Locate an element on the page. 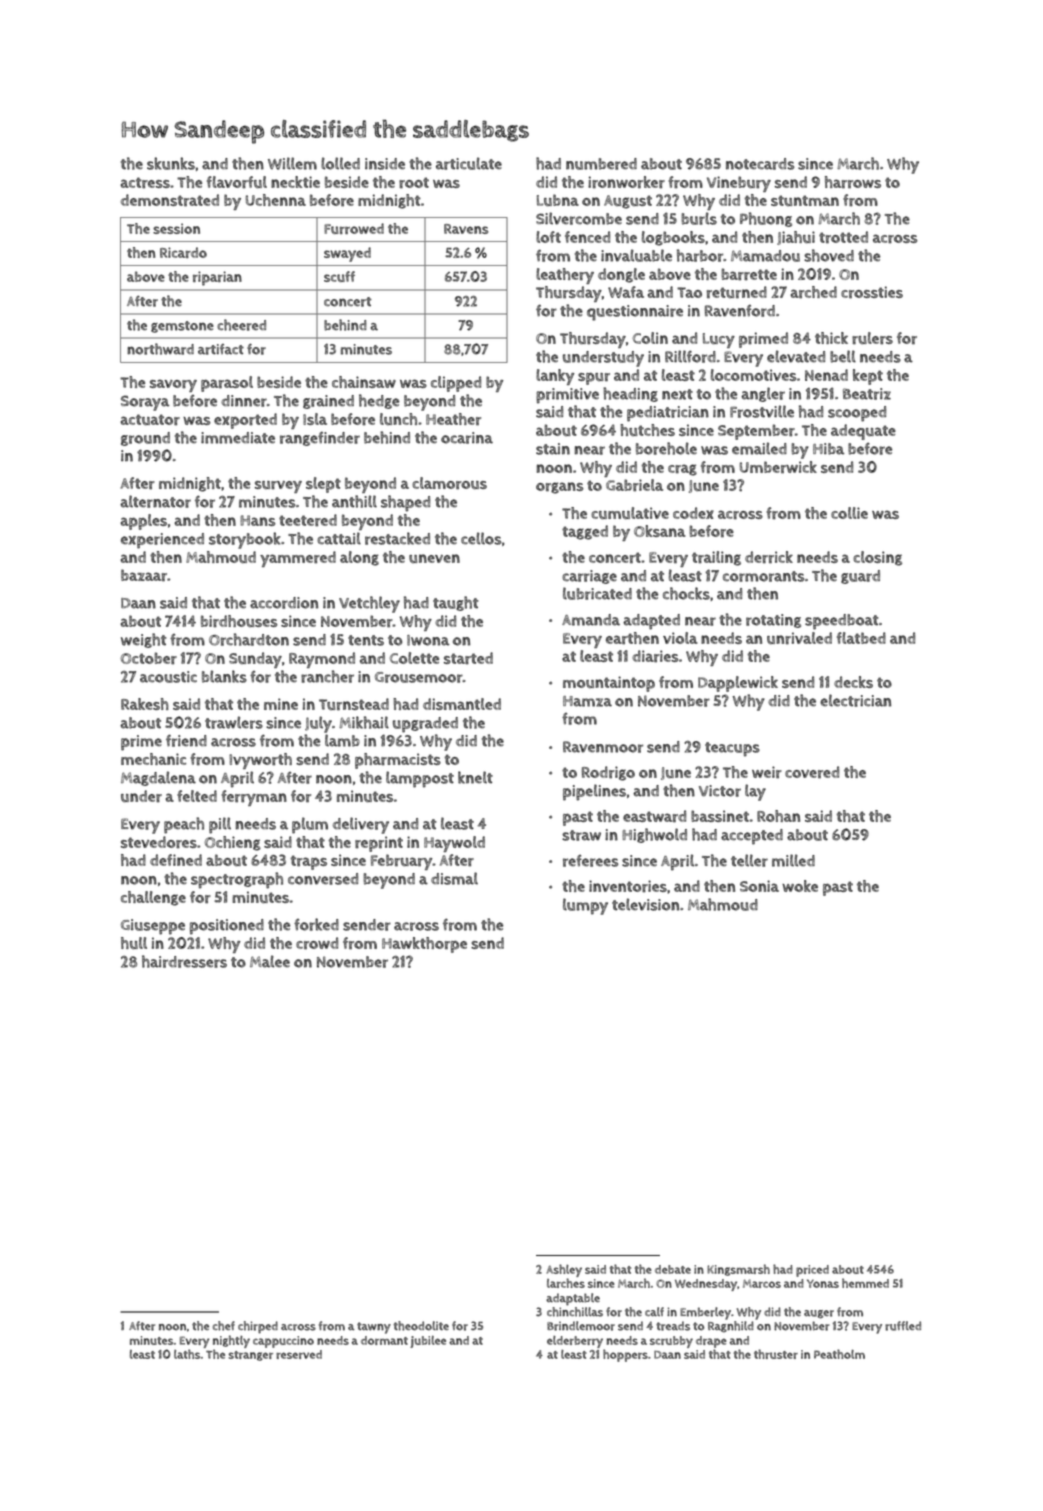 This page has height=1511, width=1043. stain is located at coordinates (553, 449).
